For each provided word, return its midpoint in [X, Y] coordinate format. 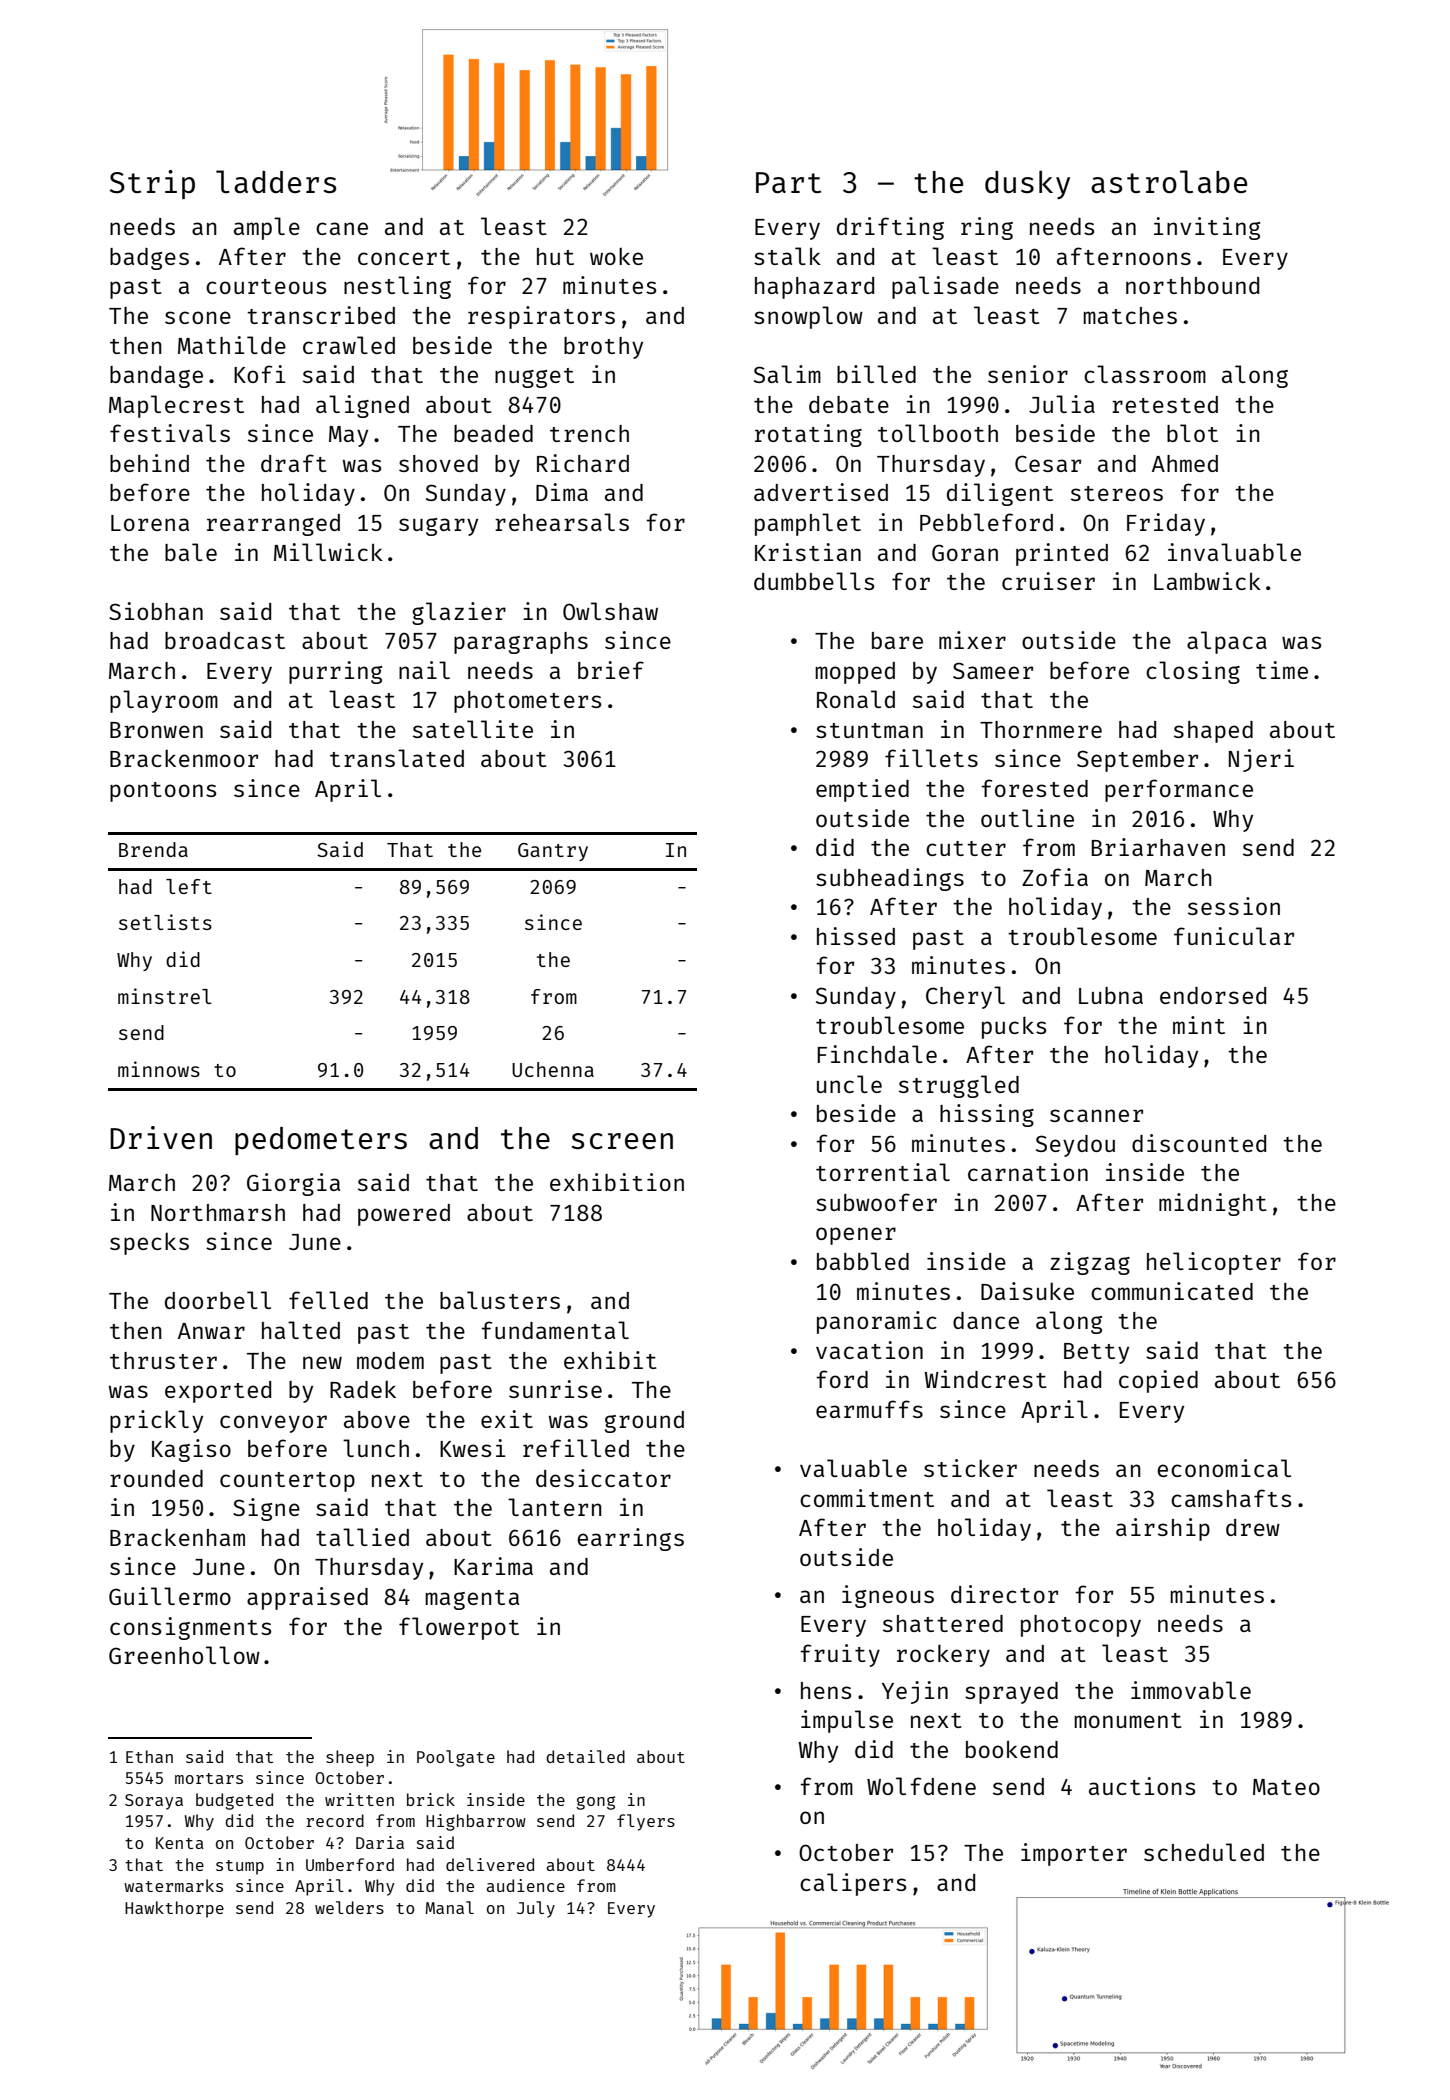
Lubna [1111, 995]
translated [397, 758]
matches [1130, 315]
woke [616, 256]
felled [328, 1300]
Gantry [553, 852]
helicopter [1214, 1263]
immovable [1191, 1690]
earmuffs [869, 1409]
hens [826, 1690]
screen [622, 1141]
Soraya [154, 1802]
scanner [1096, 1115]
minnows [159, 1069]
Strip [152, 184]
